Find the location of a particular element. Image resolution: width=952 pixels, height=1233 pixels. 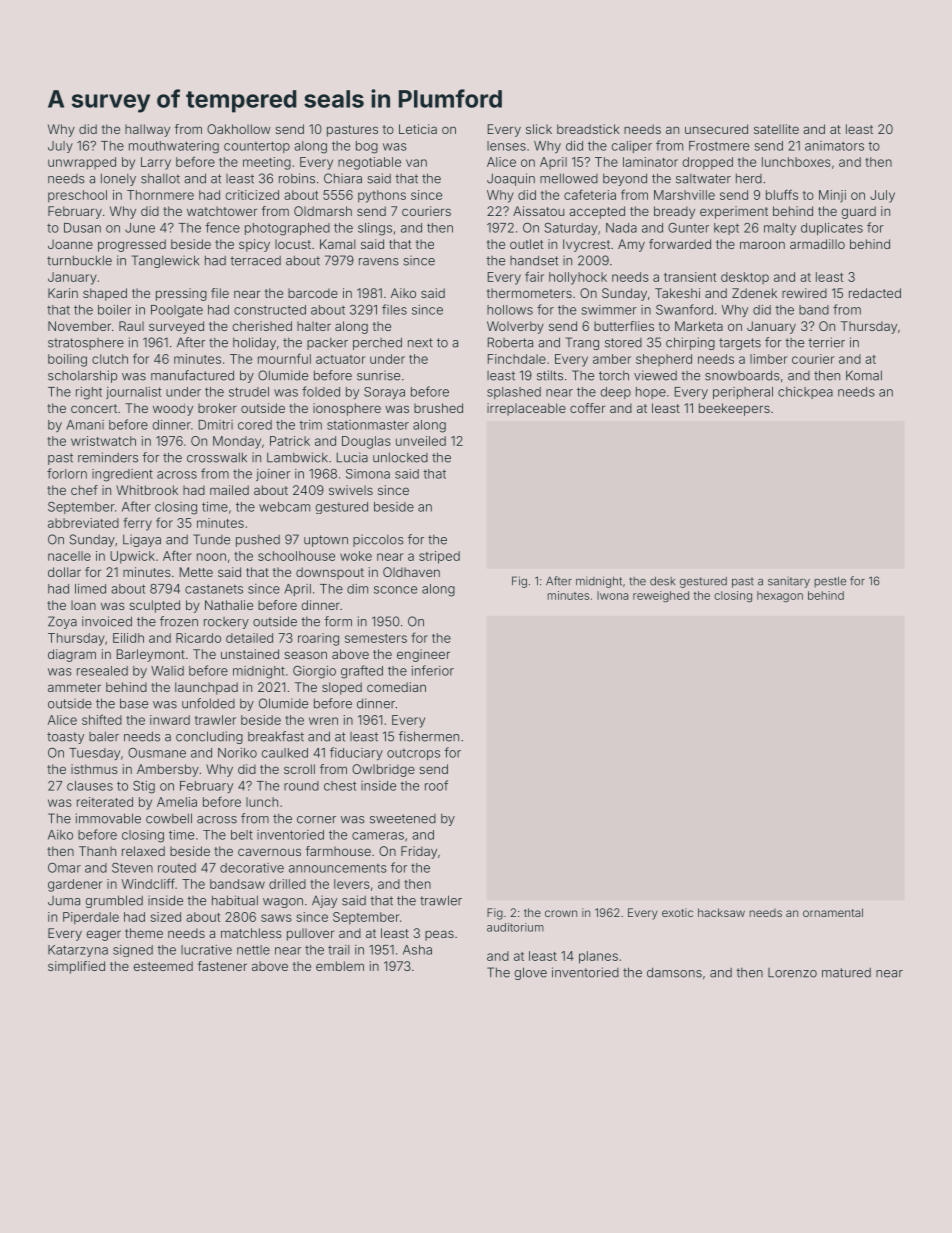

Leticia is located at coordinates (418, 129).
